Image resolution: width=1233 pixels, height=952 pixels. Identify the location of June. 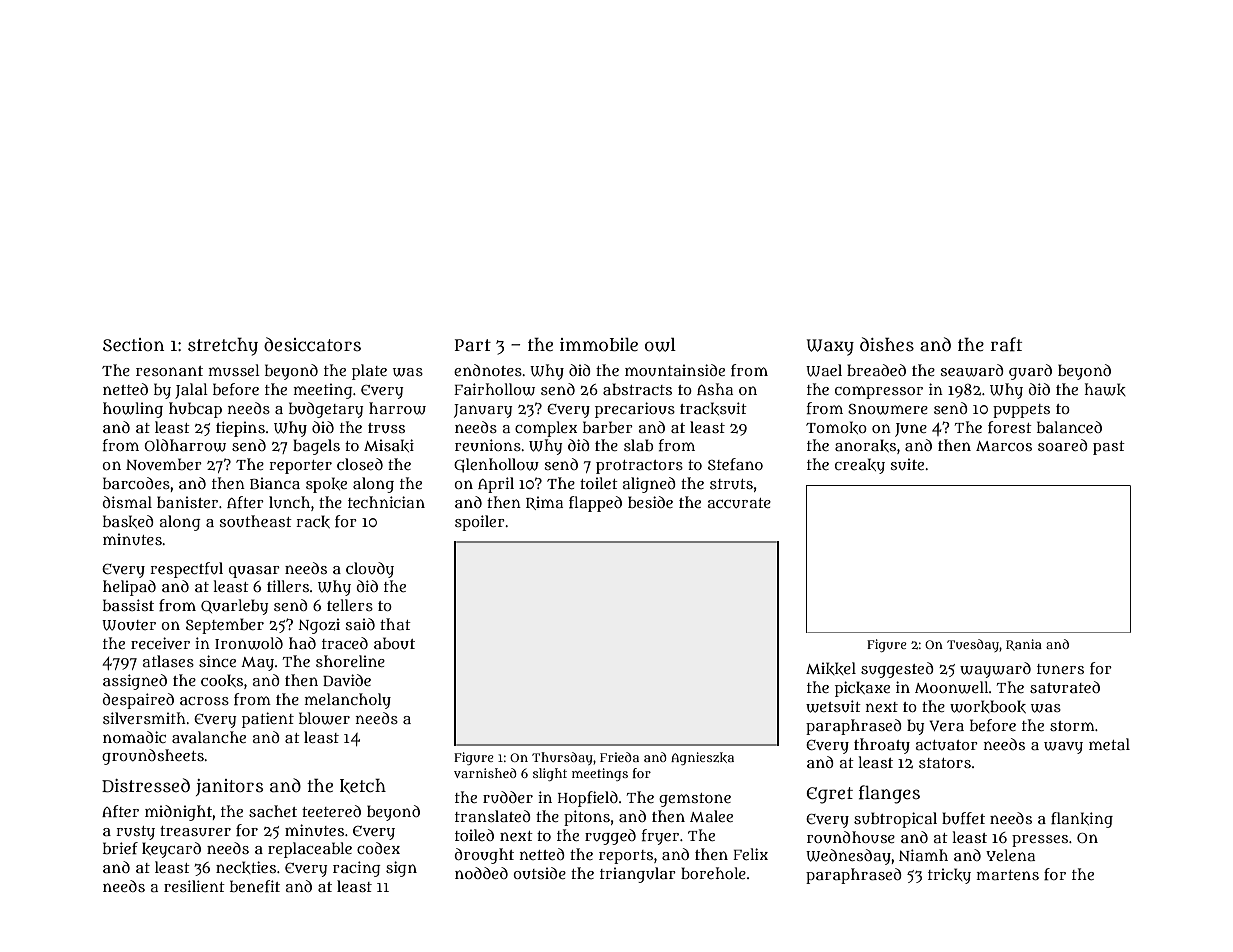
(911, 430).
